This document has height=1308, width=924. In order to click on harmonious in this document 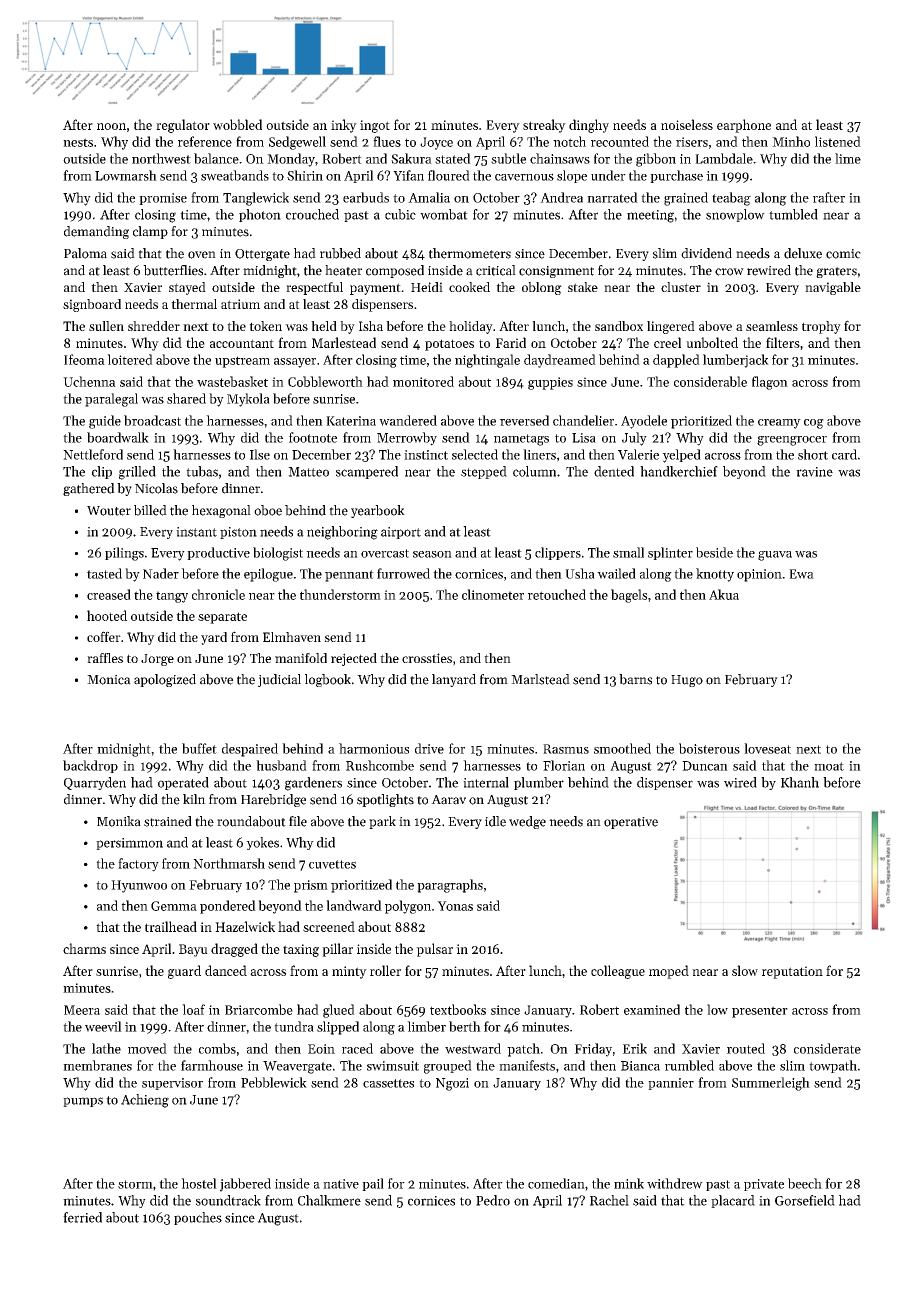, I will do `click(374, 748)`.
